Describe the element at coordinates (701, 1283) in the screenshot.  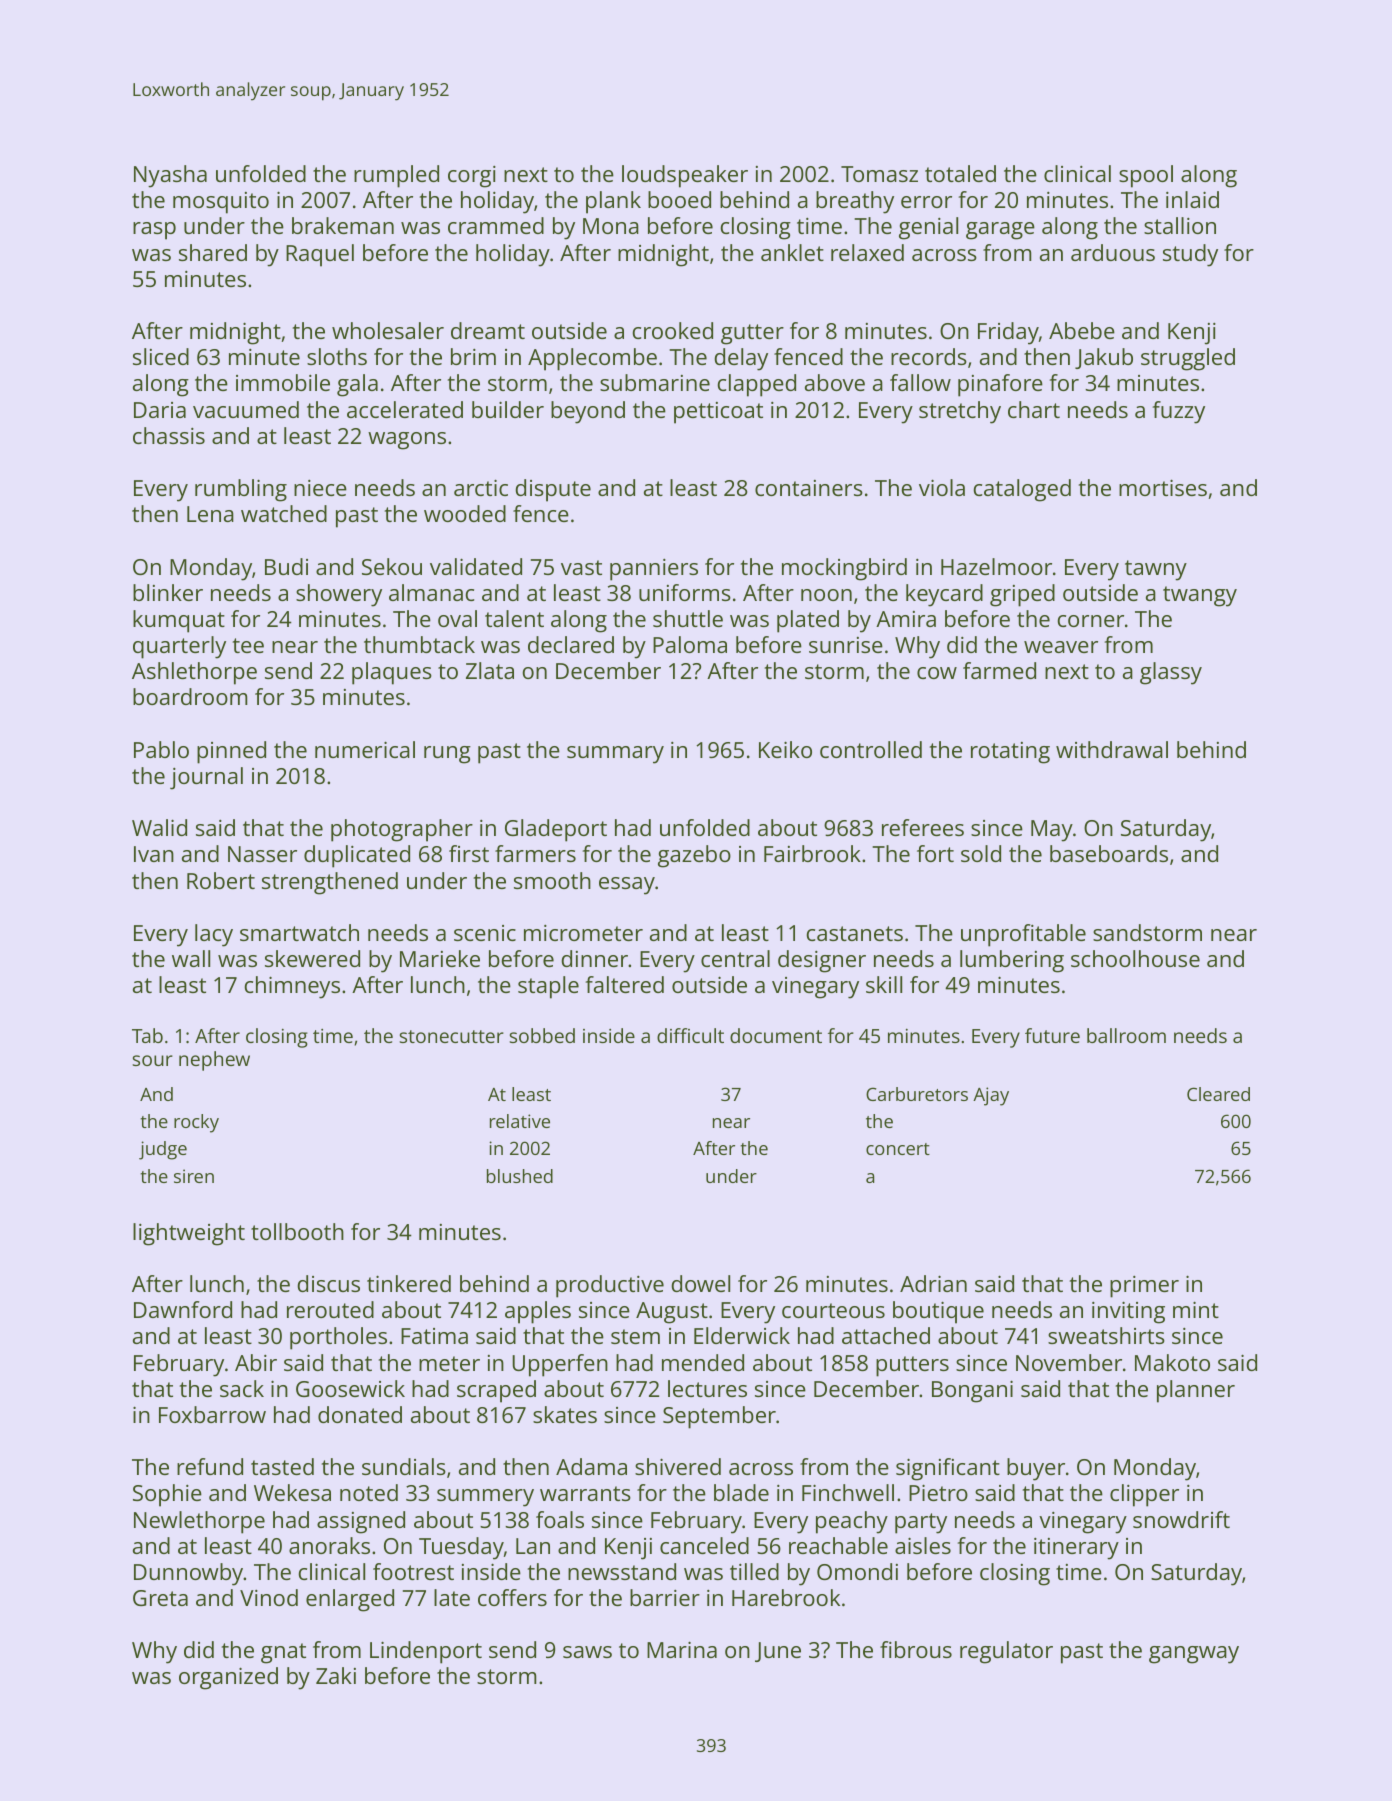
I see `dowel` at that location.
